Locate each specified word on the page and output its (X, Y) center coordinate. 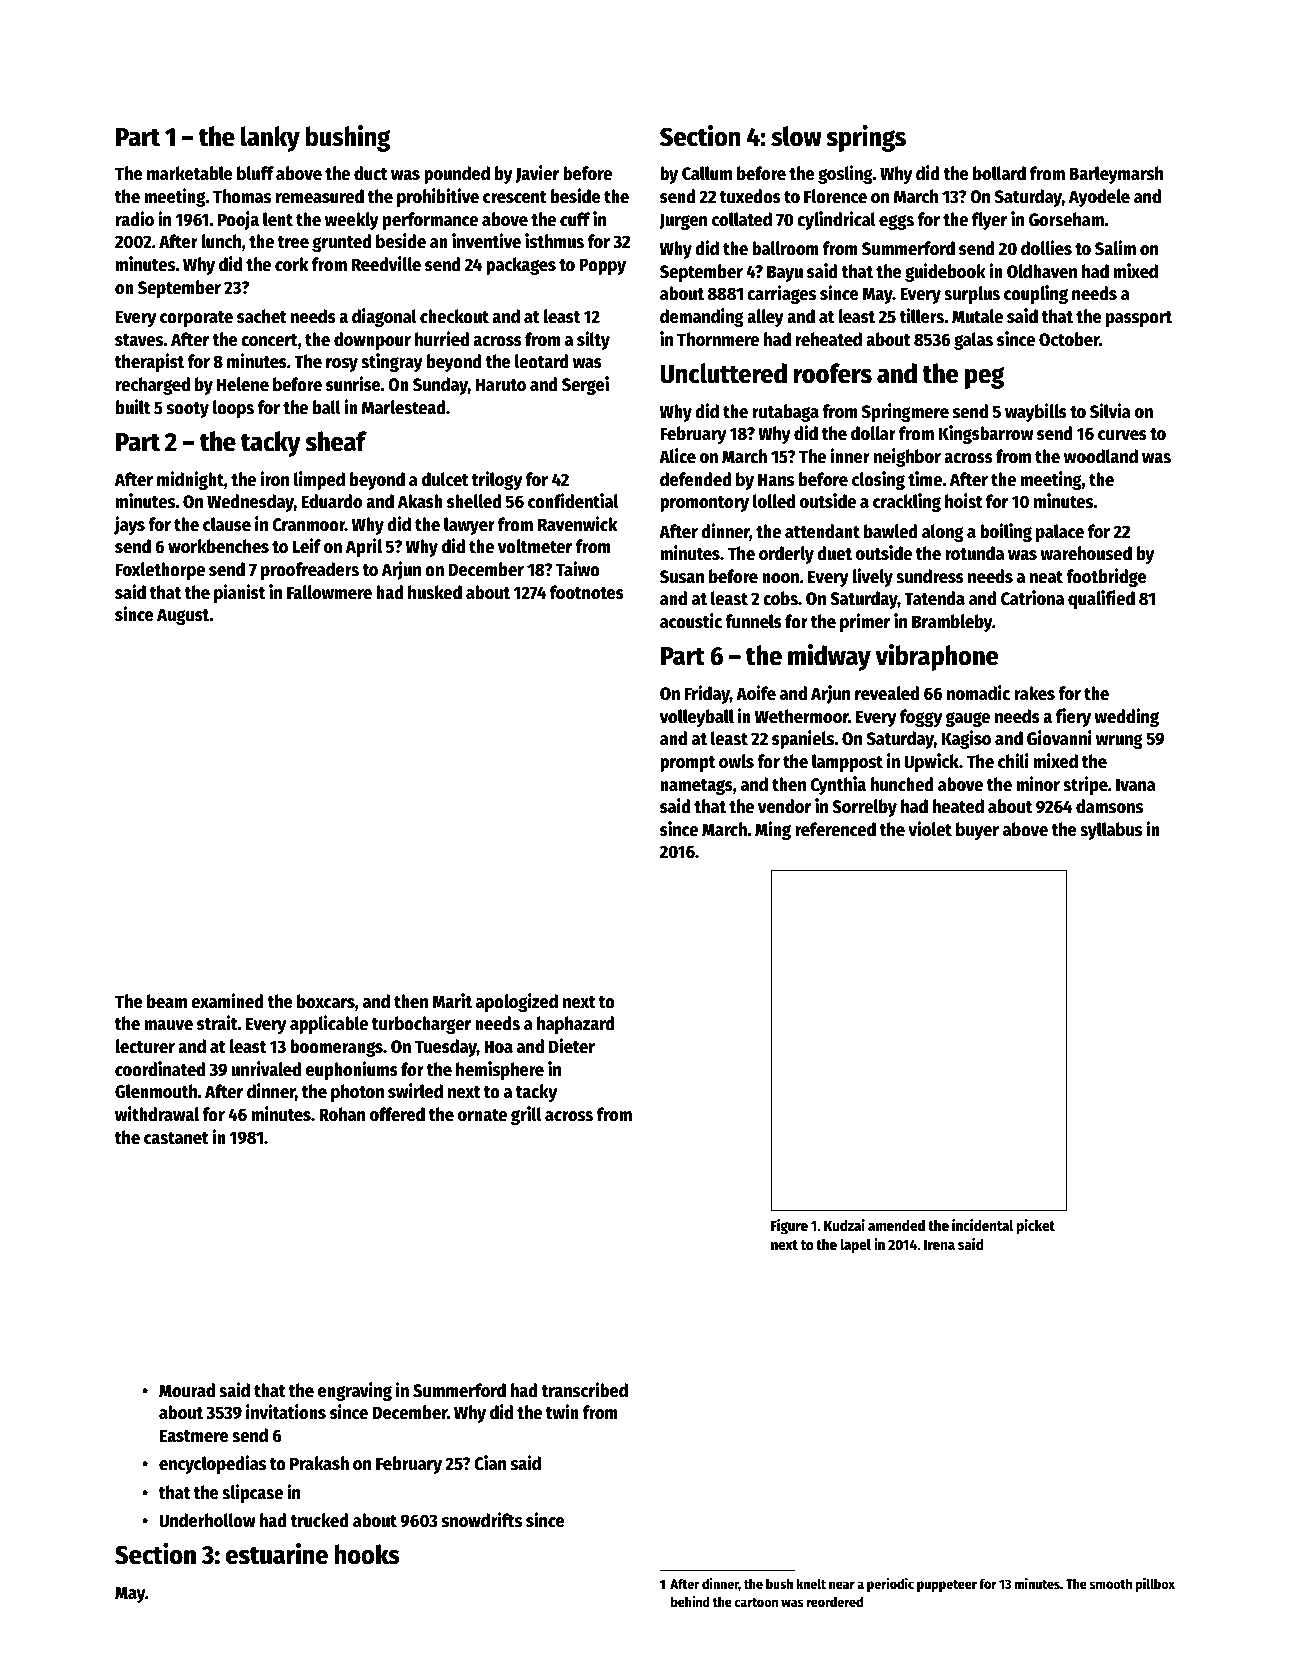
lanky (270, 139)
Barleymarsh (1116, 175)
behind (690, 1601)
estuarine (277, 1554)
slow (796, 136)
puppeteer (947, 1586)
